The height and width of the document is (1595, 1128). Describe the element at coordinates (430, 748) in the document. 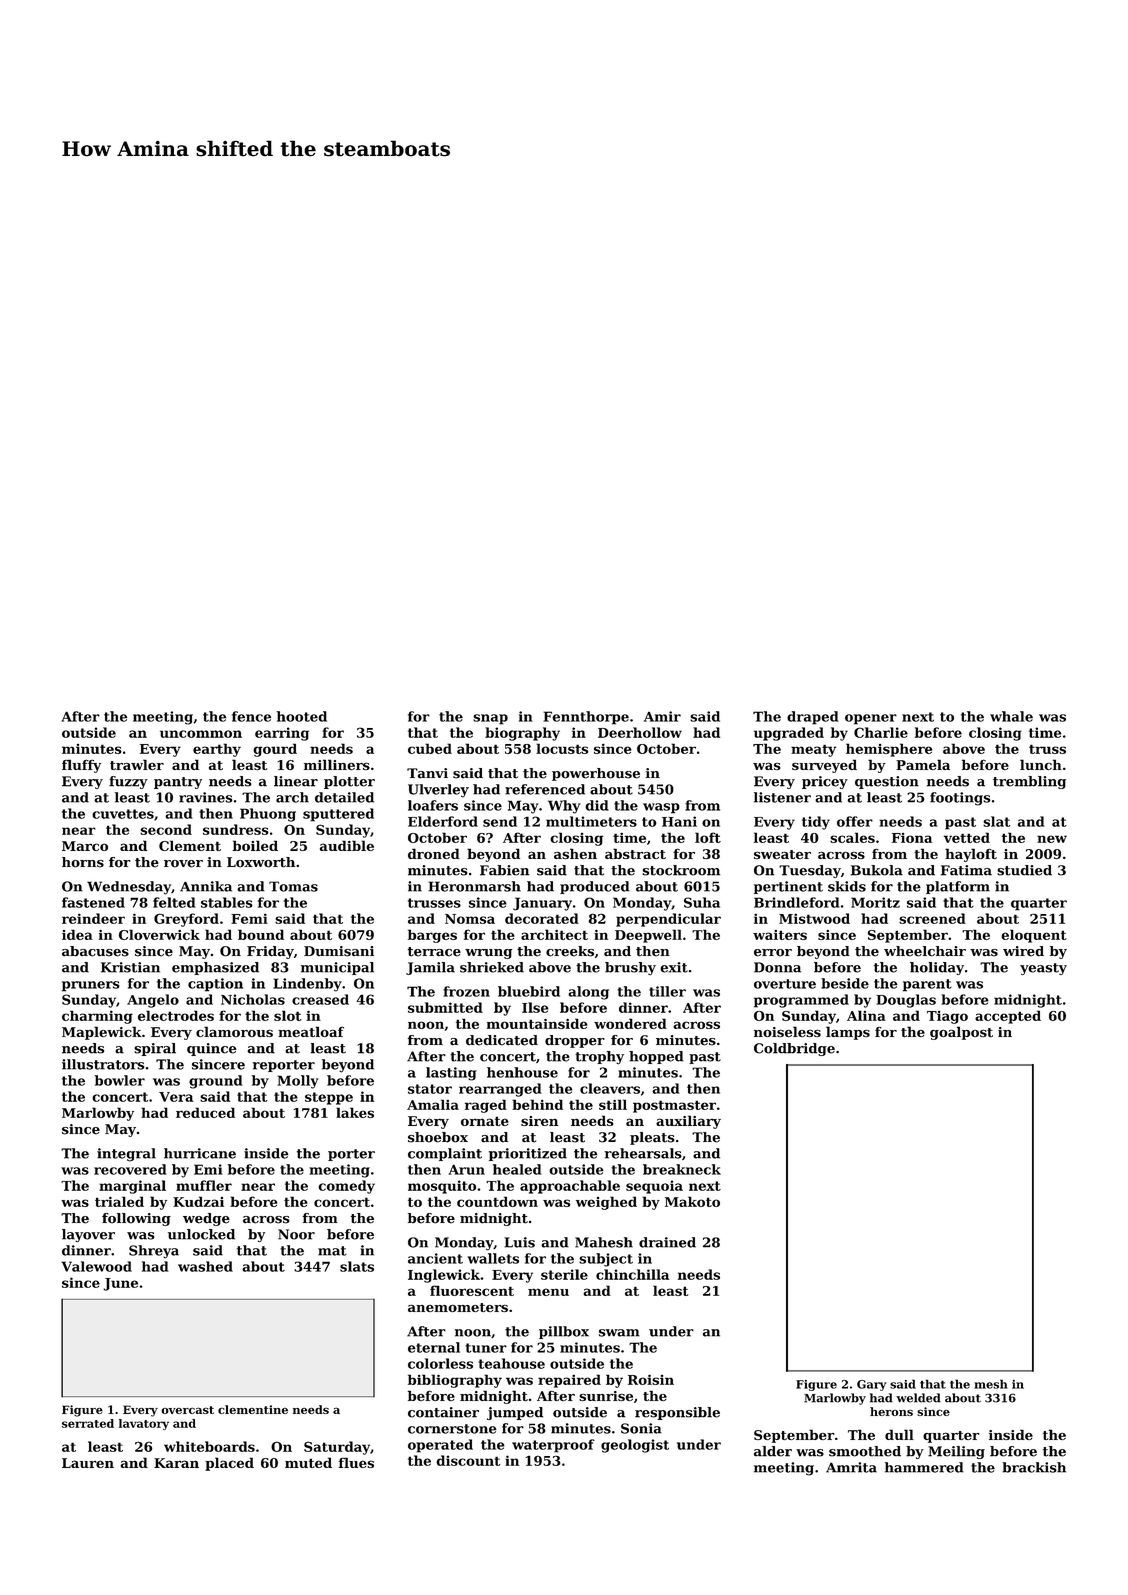

I see `cubed` at that location.
